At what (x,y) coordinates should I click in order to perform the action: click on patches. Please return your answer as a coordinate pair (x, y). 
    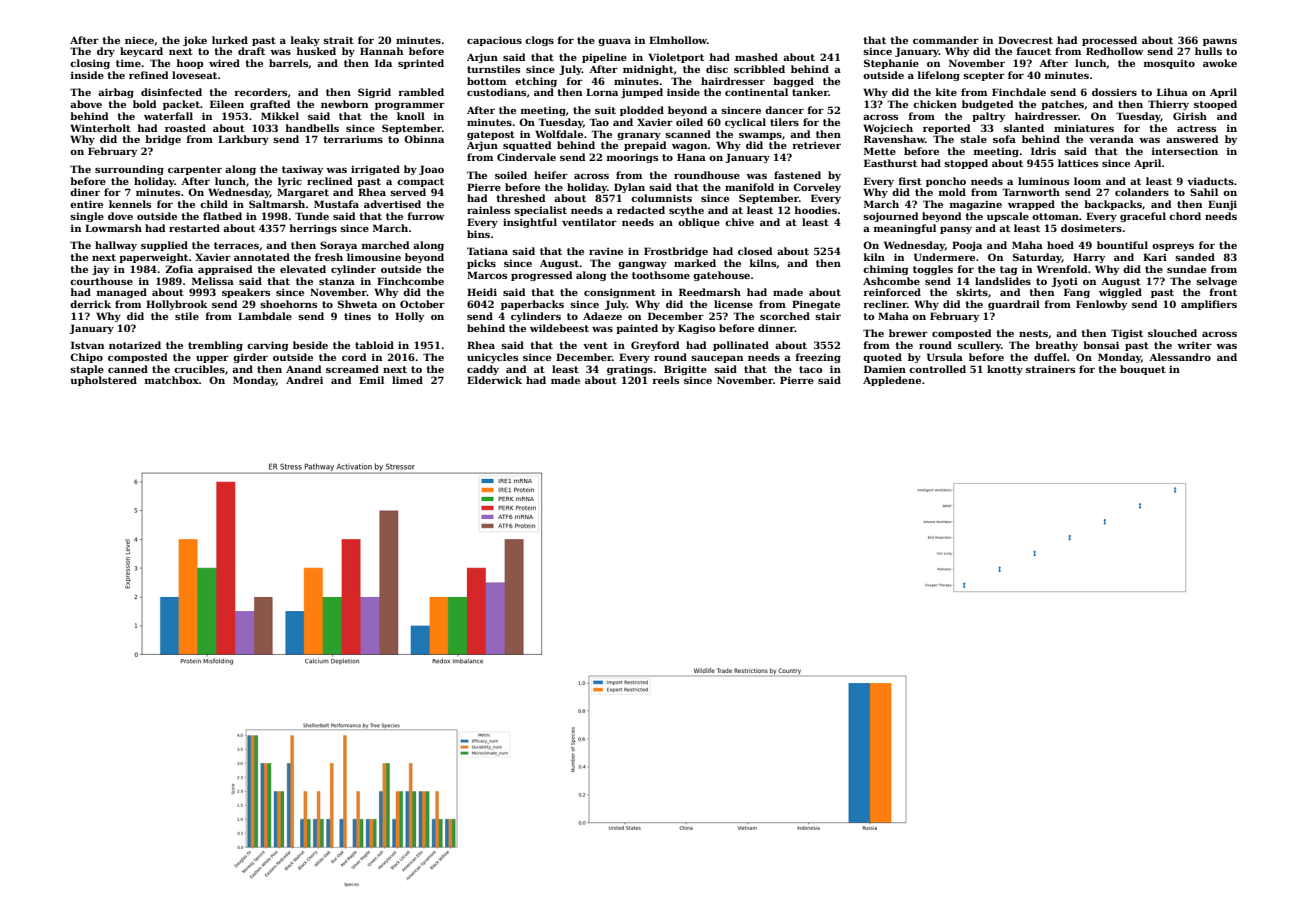
    Looking at the image, I should click on (1062, 105).
